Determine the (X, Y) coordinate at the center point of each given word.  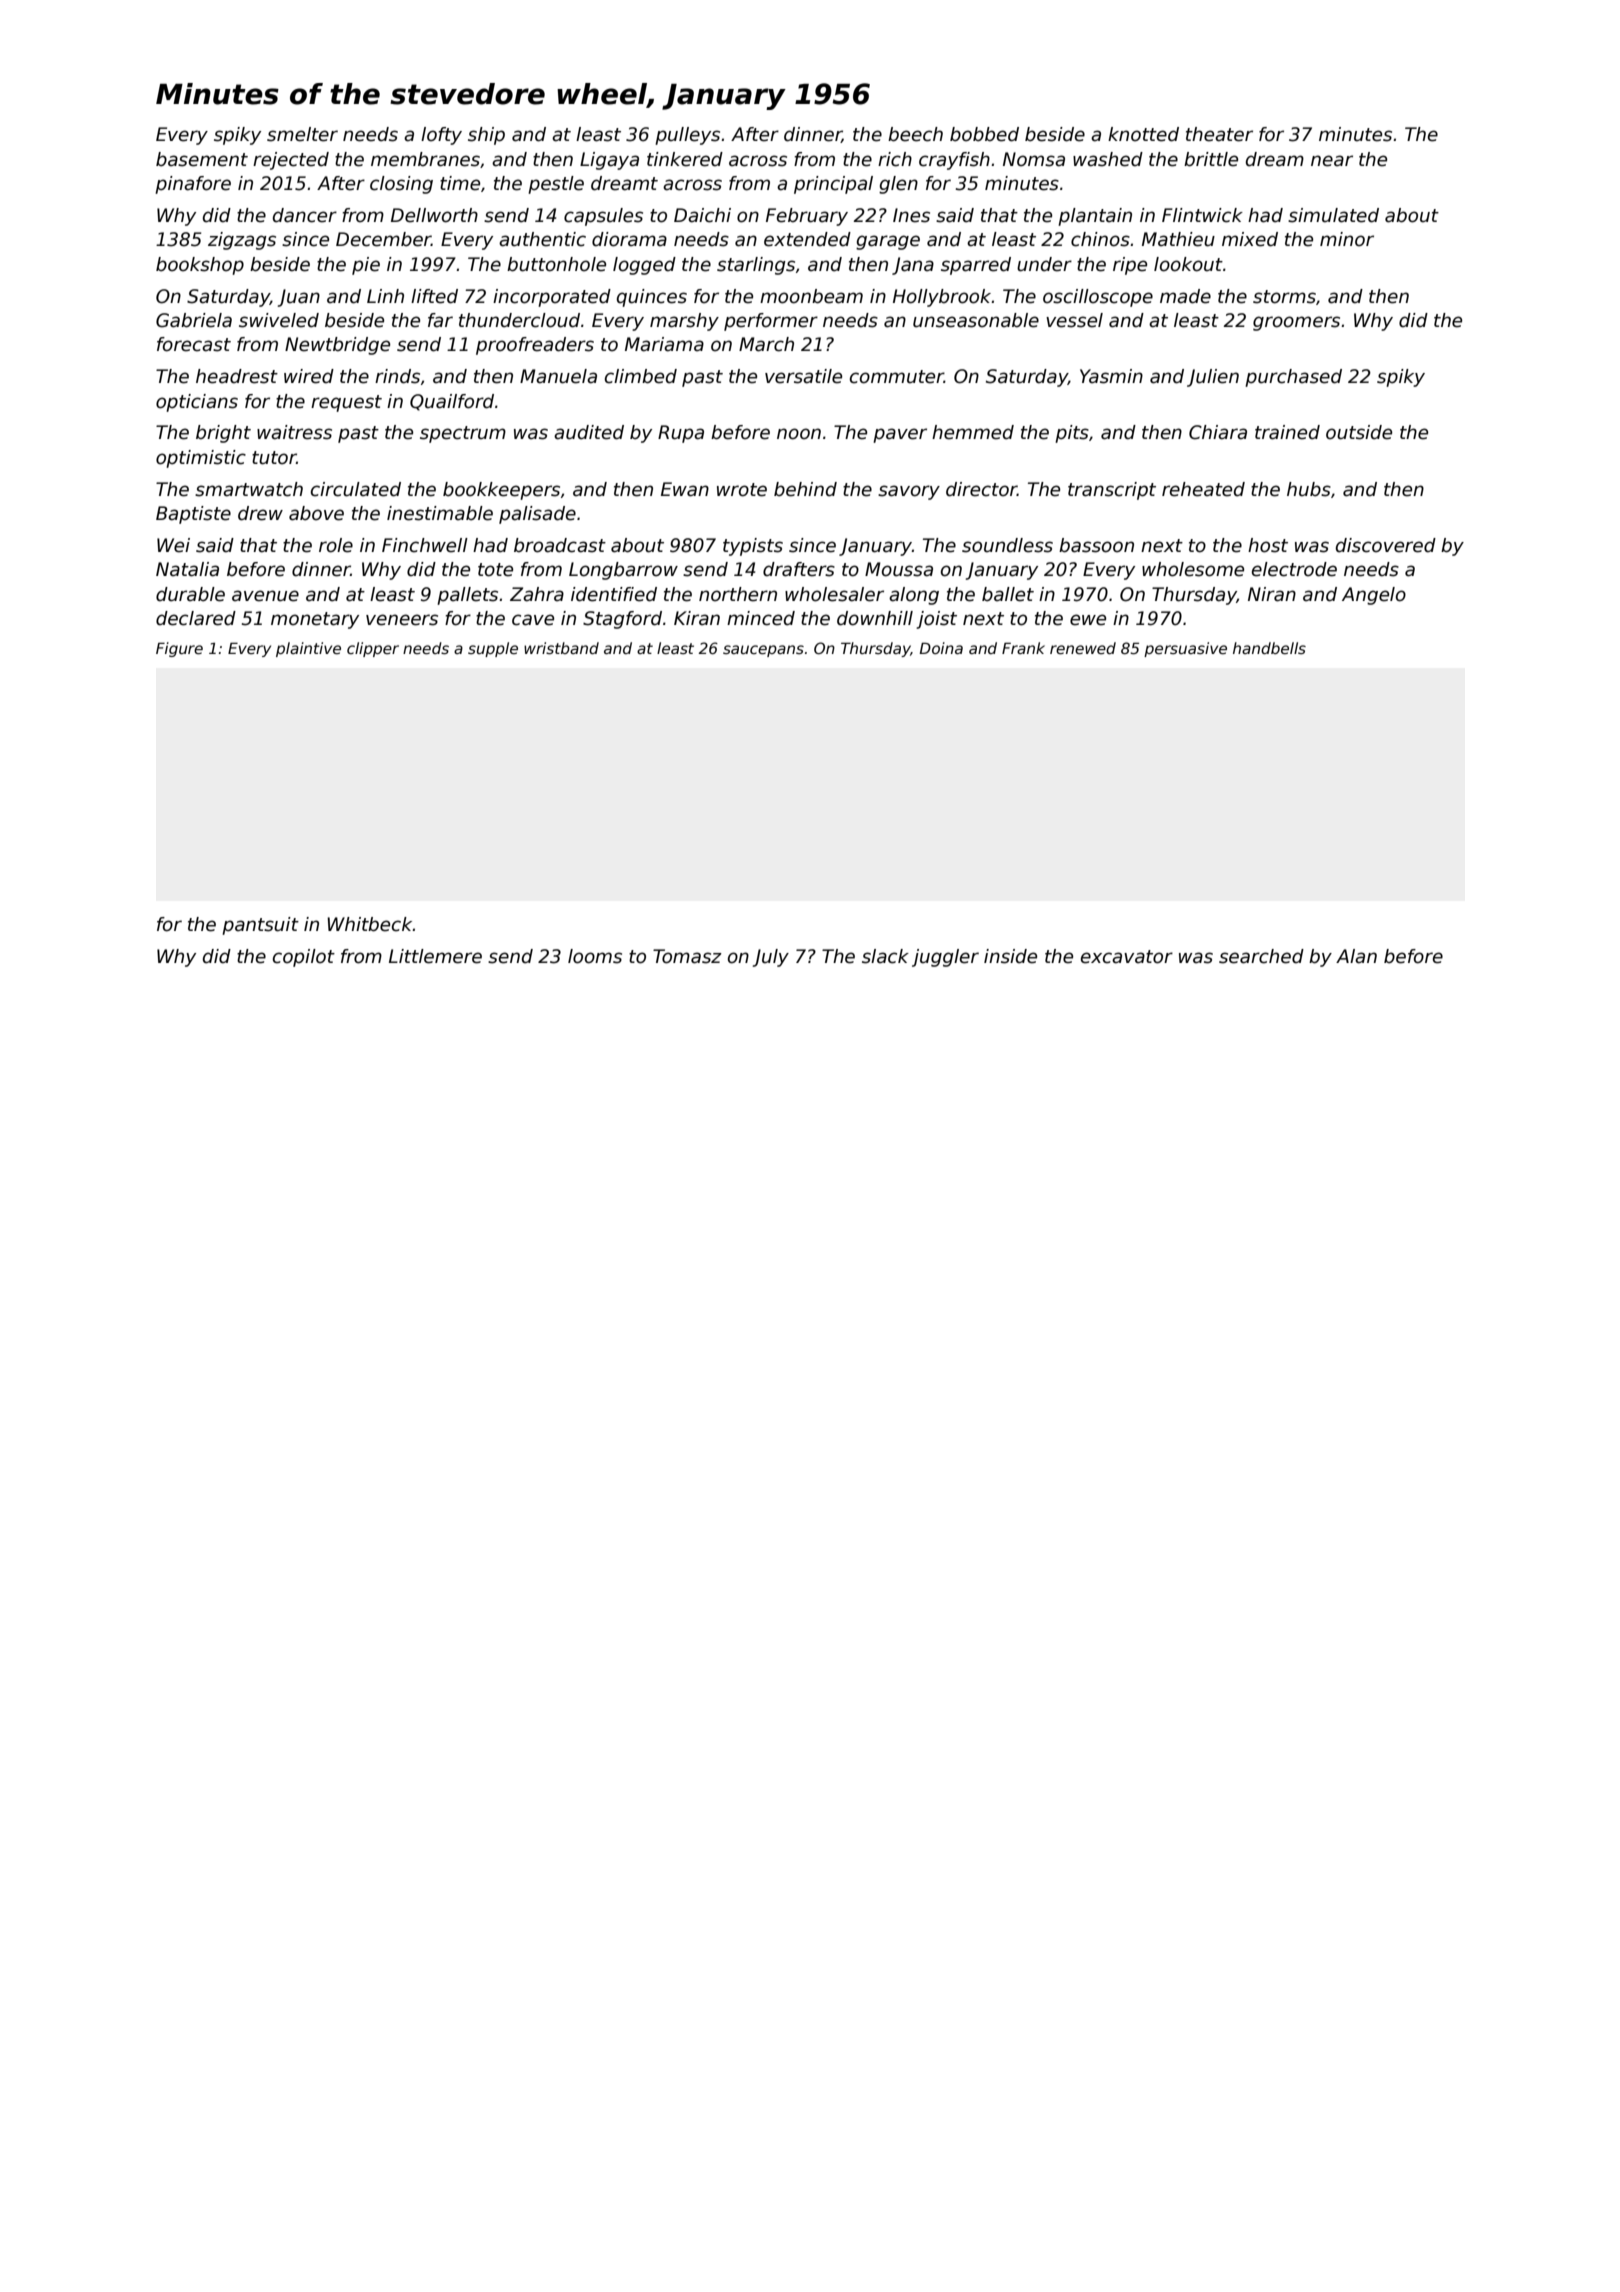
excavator (1127, 957)
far (440, 320)
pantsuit (260, 926)
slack (885, 956)
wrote (742, 490)
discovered (1386, 545)
